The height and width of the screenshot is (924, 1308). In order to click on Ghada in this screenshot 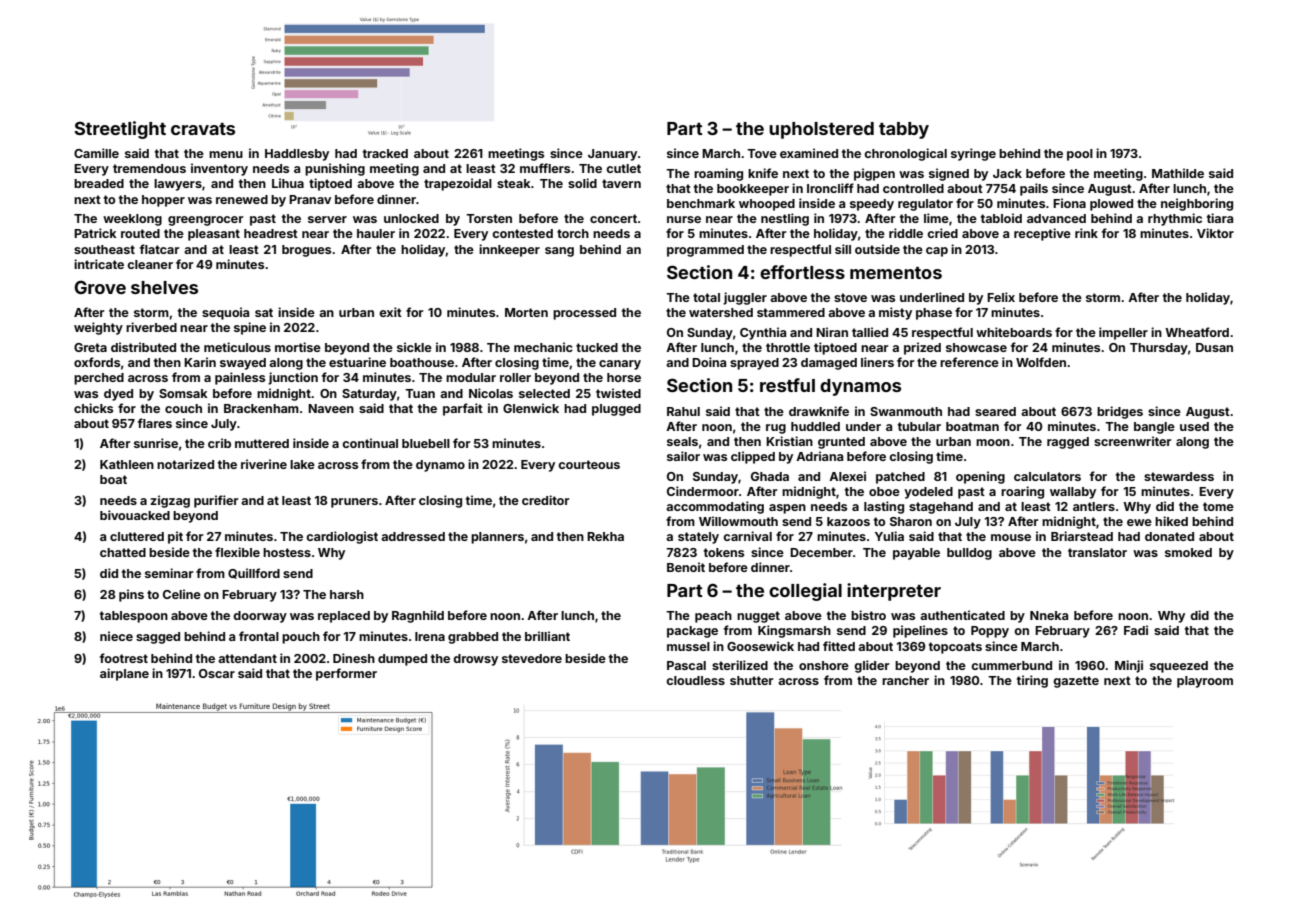, I will do `click(770, 476)`.
